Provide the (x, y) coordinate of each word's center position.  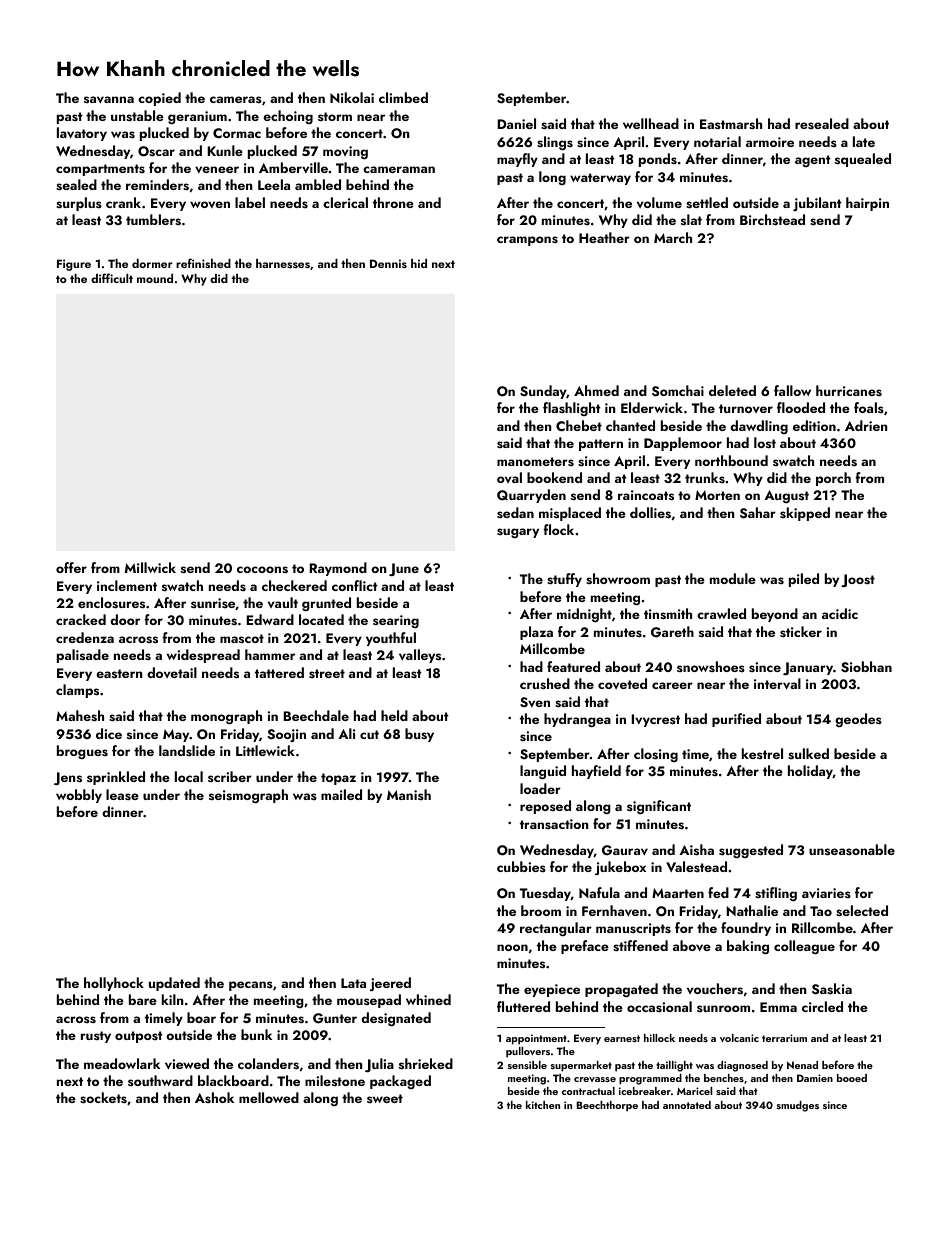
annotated (687, 1105)
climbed (403, 97)
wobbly (79, 796)
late (864, 141)
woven (210, 204)
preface (585, 947)
